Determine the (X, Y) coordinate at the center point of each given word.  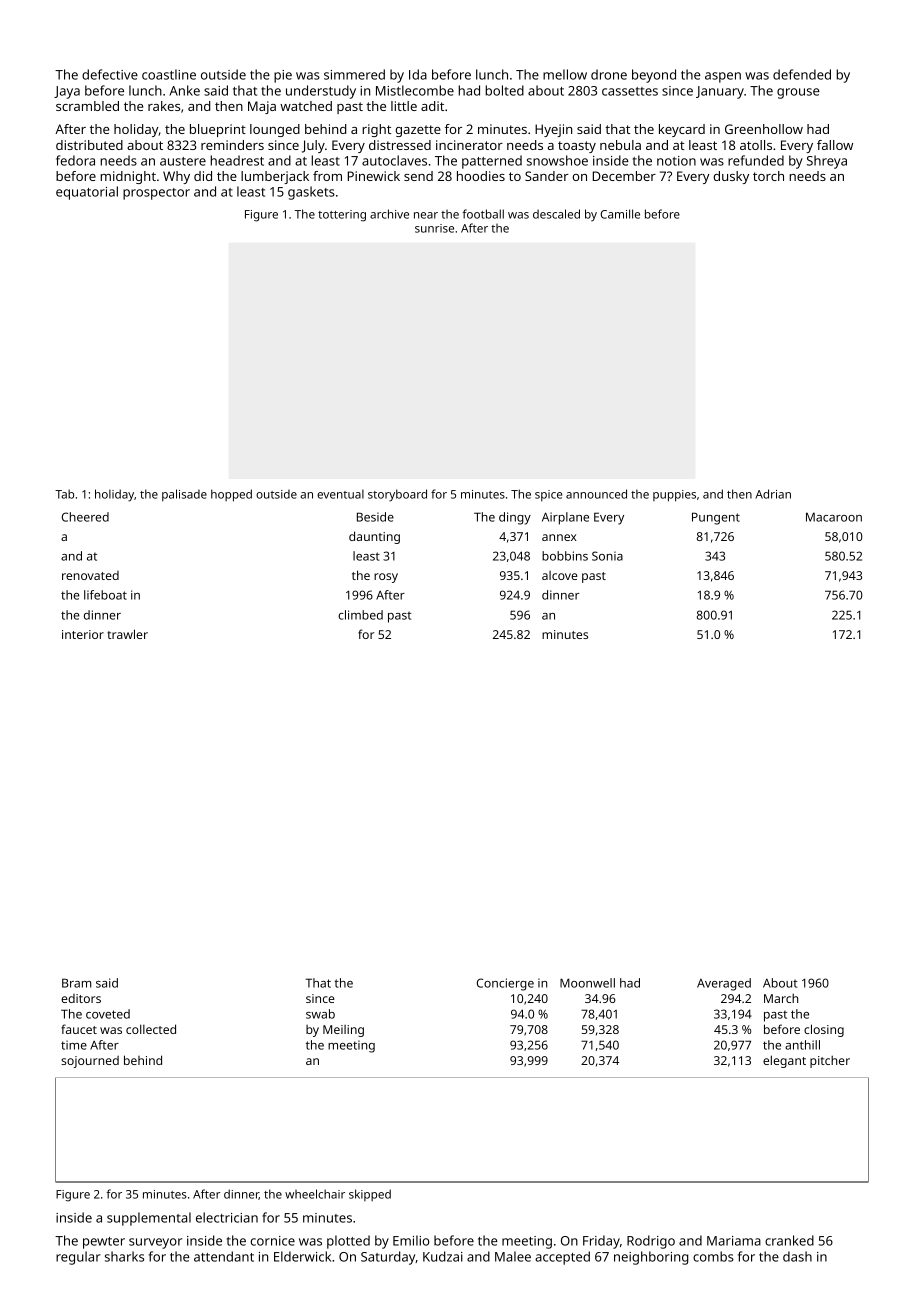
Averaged (724, 984)
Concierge (505, 984)
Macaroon (834, 517)
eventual (340, 494)
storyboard (397, 495)
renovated (90, 575)
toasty (577, 147)
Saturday (388, 1258)
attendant (224, 1256)
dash (797, 1256)
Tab (64, 494)
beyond (654, 76)
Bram (76, 983)
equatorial (87, 193)
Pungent (716, 518)
